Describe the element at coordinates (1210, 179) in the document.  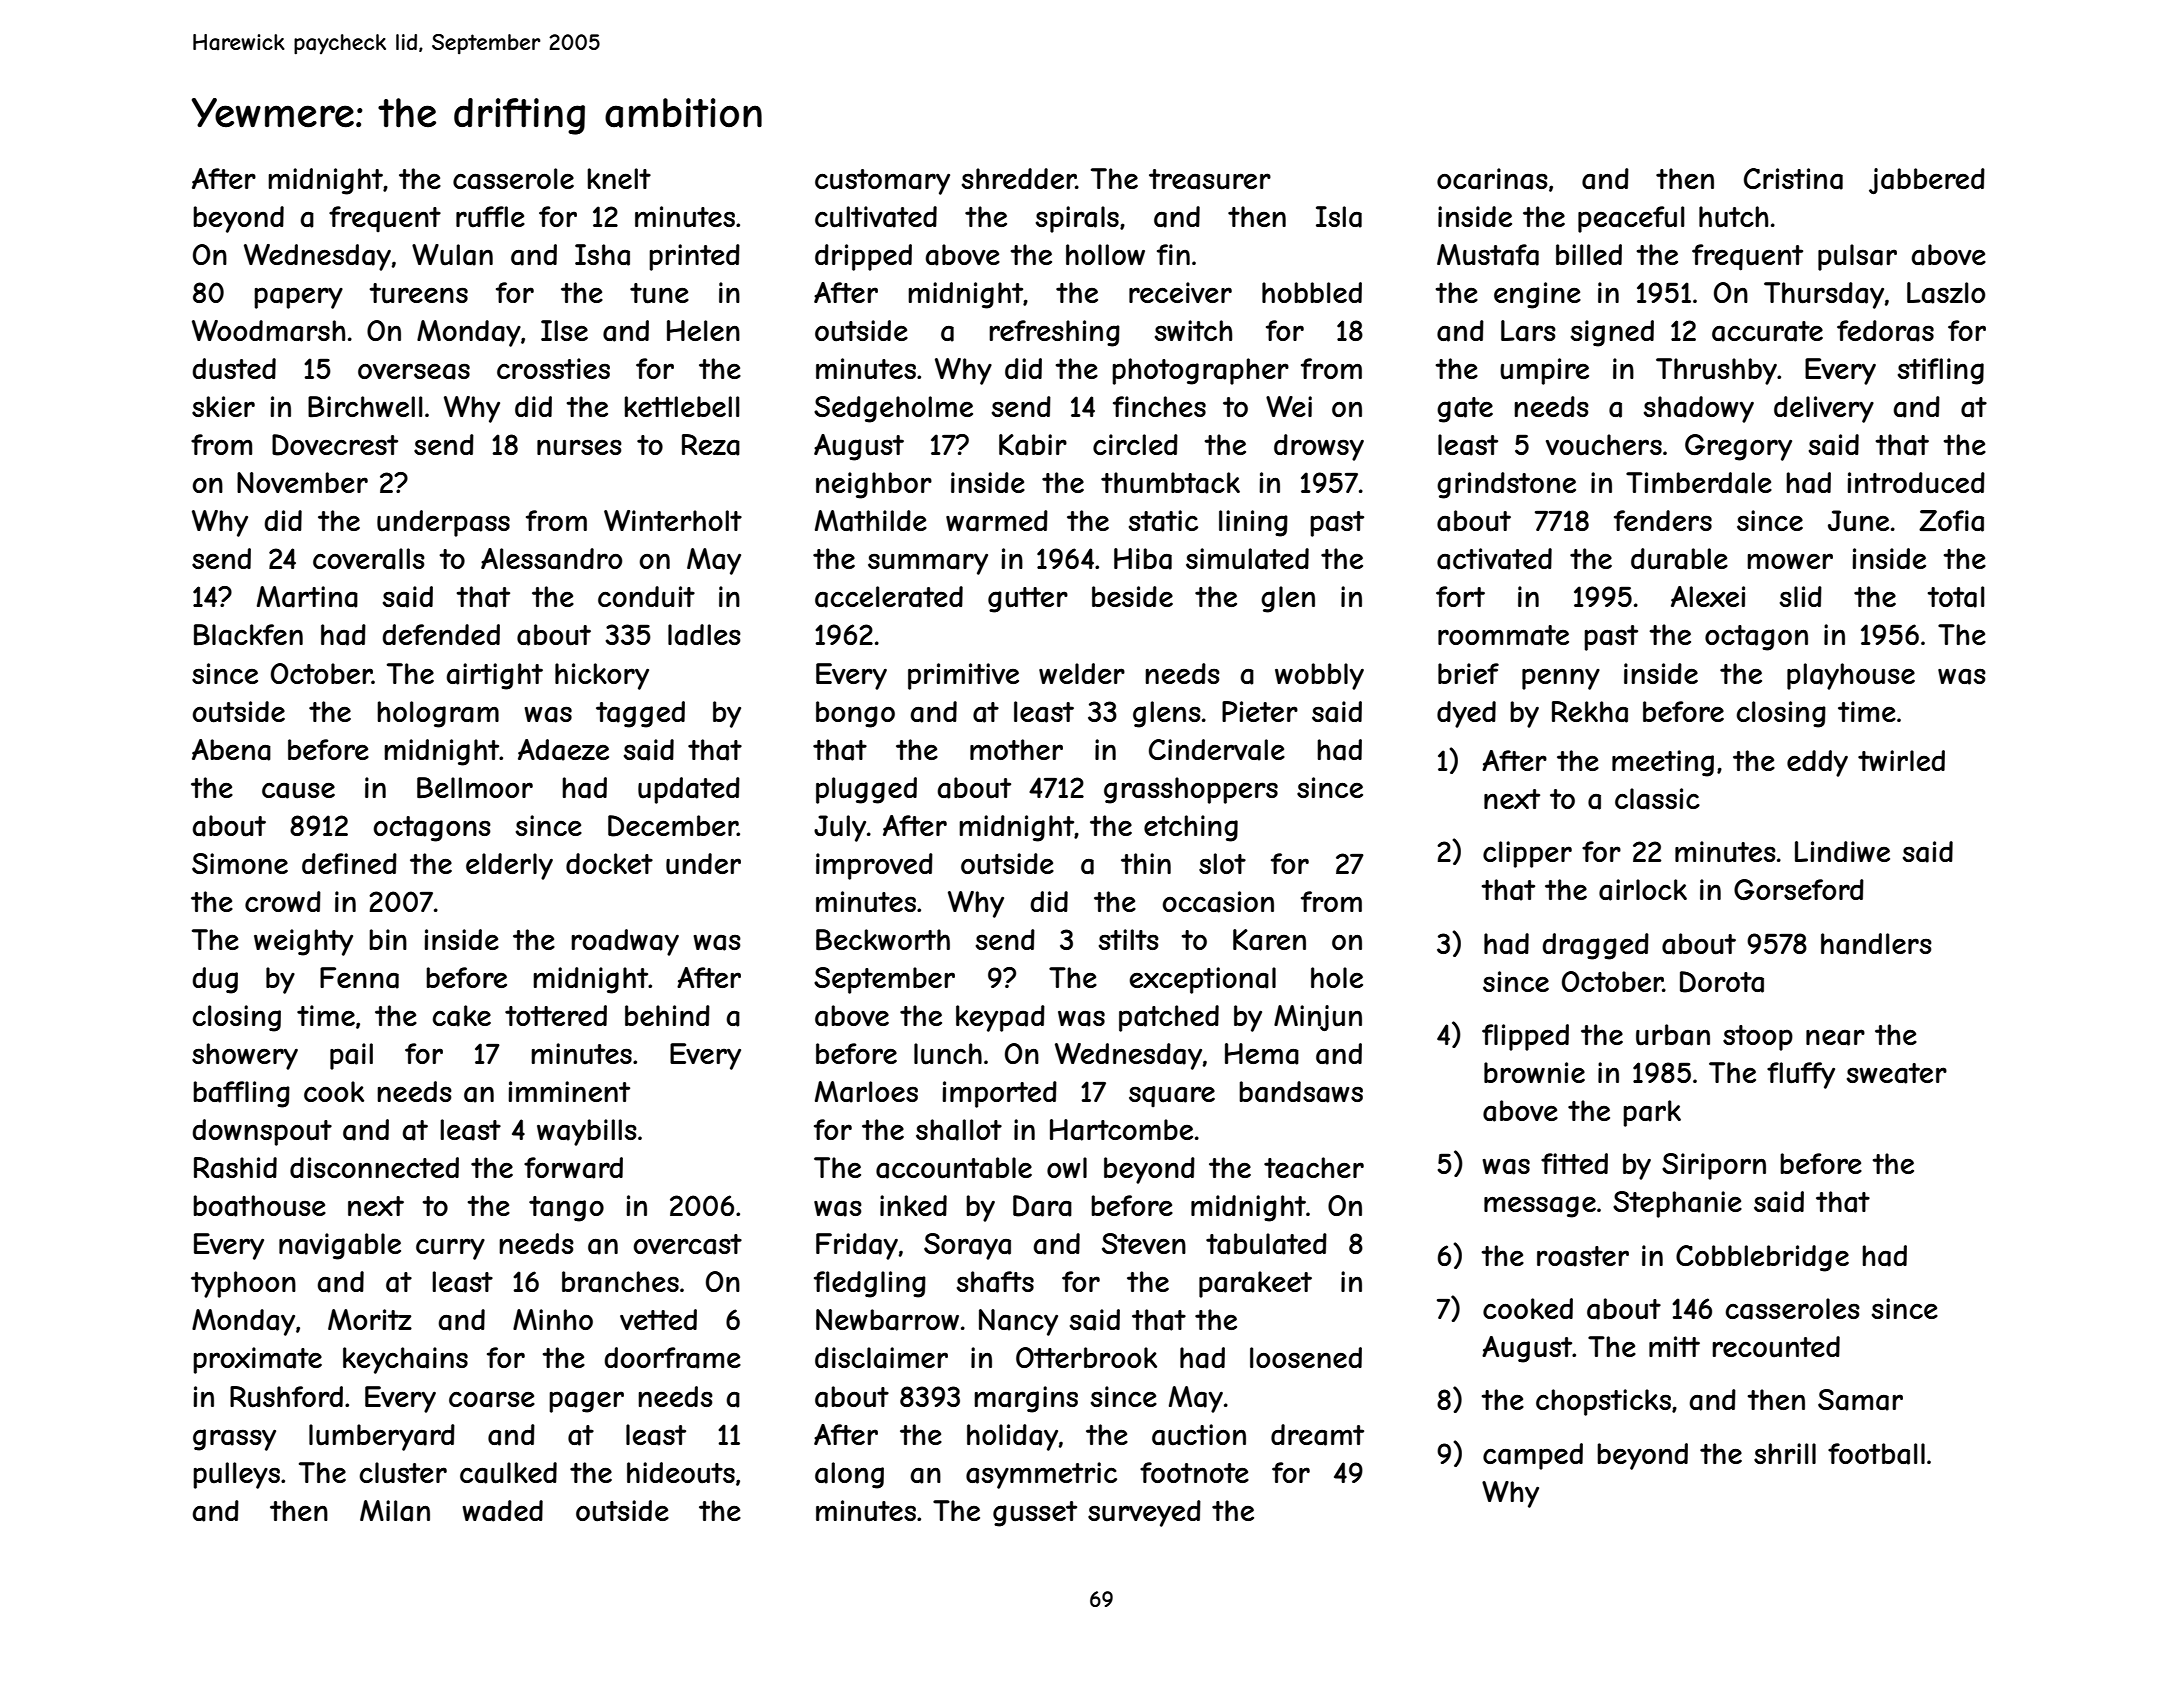
I see `treasurer` at that location.
